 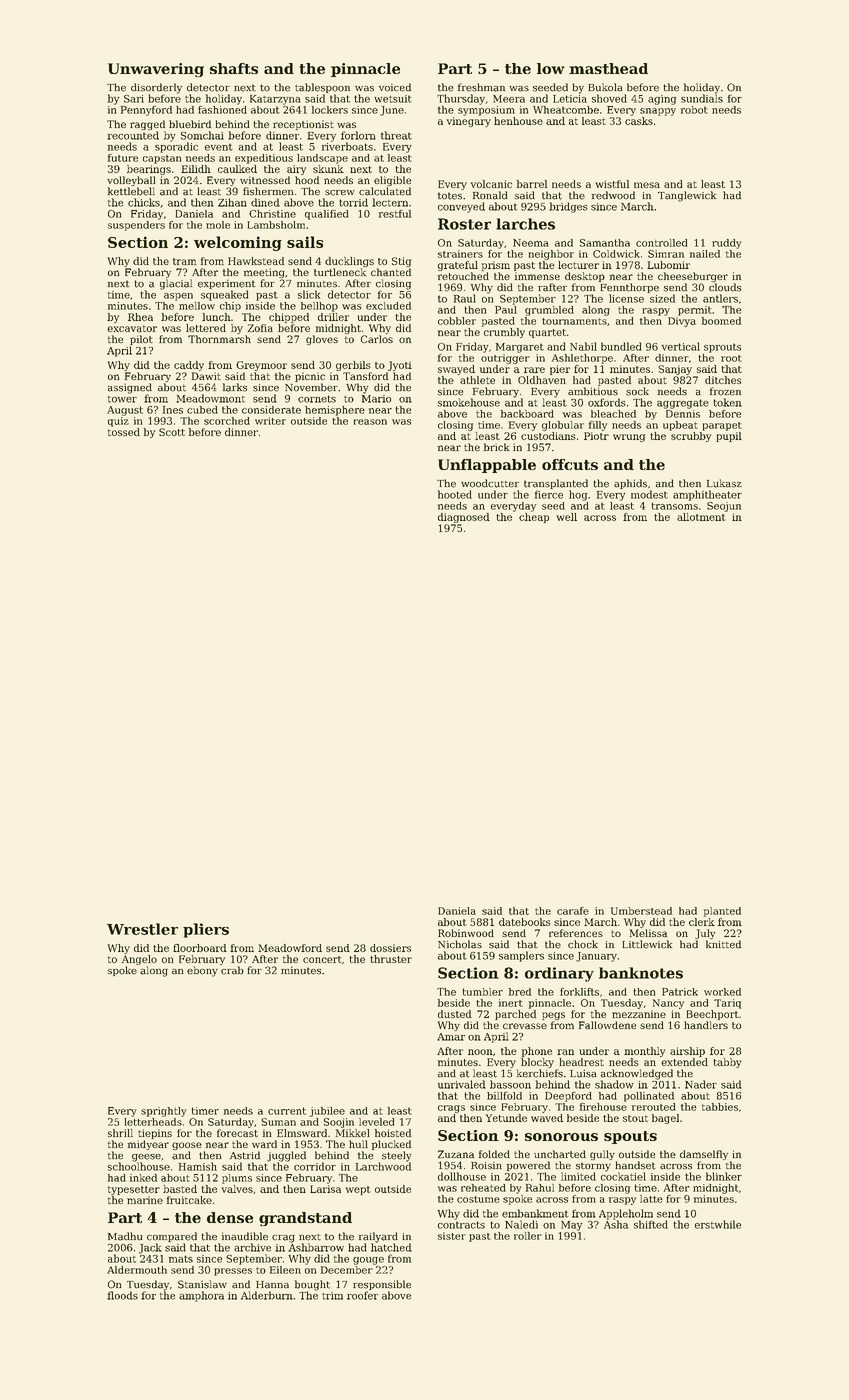 I want to click on May, so click(x=571, y=1226).
